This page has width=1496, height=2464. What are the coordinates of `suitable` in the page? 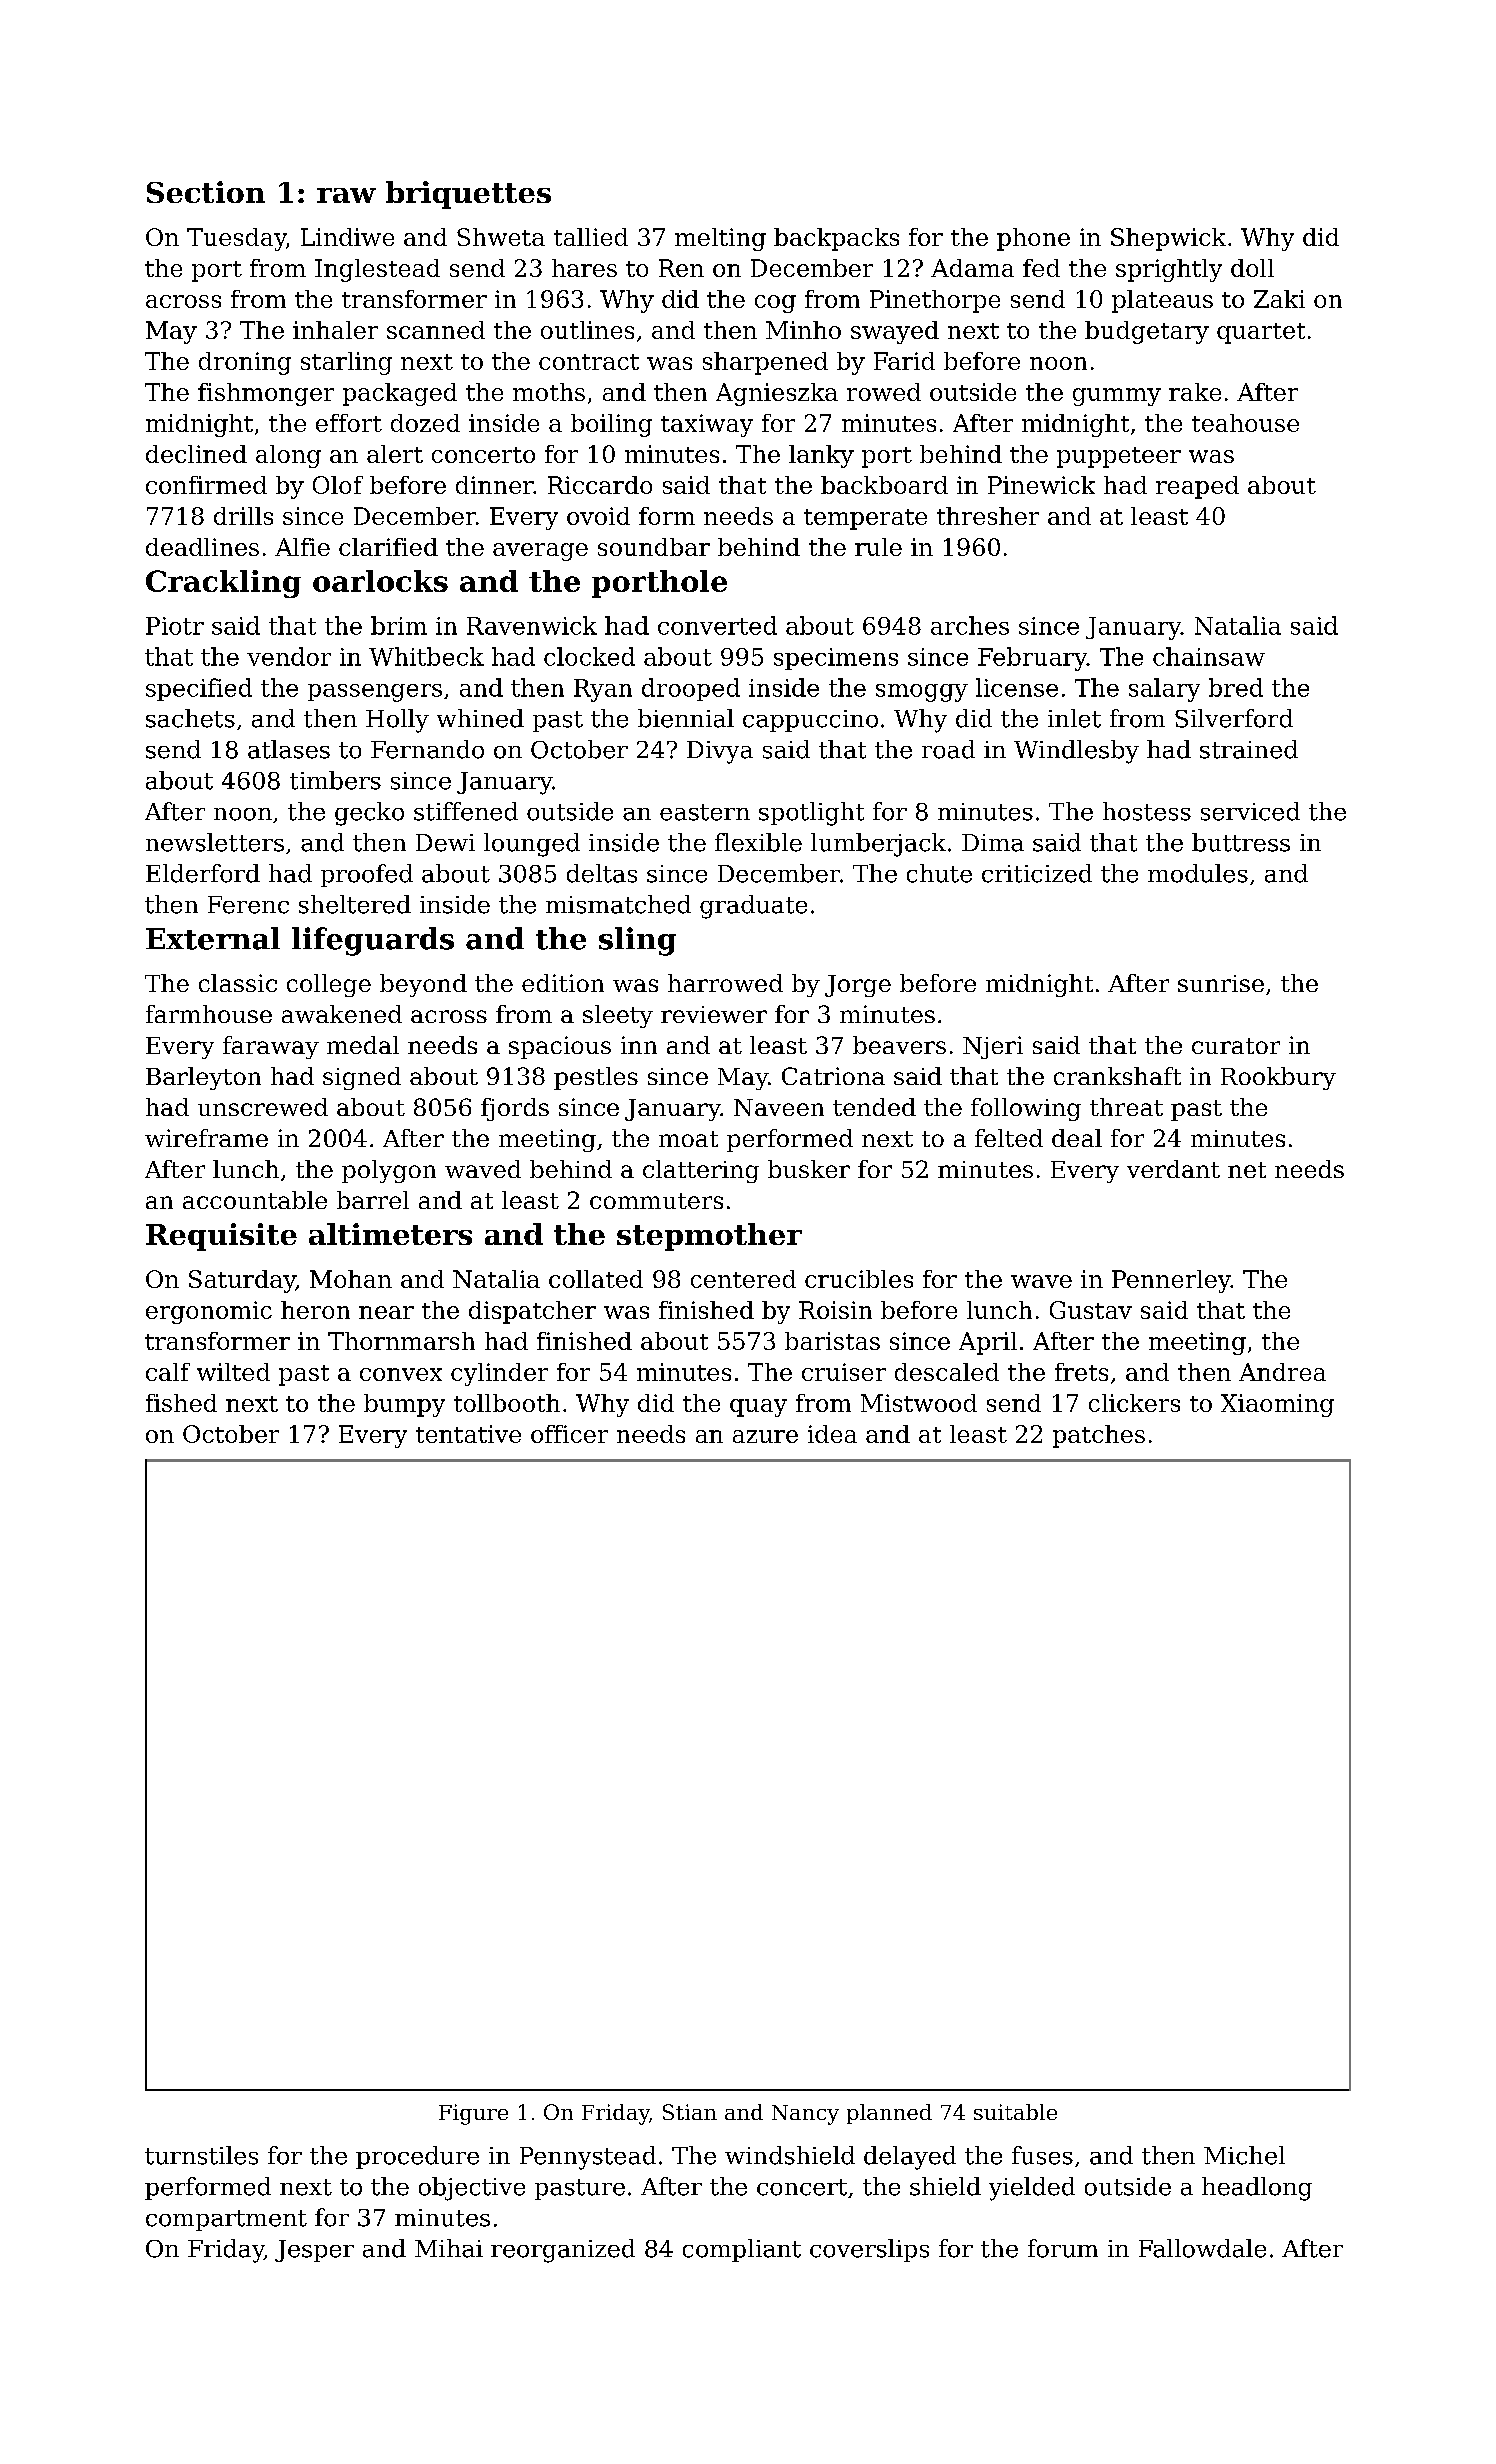 It's located at (1015, 2112).
